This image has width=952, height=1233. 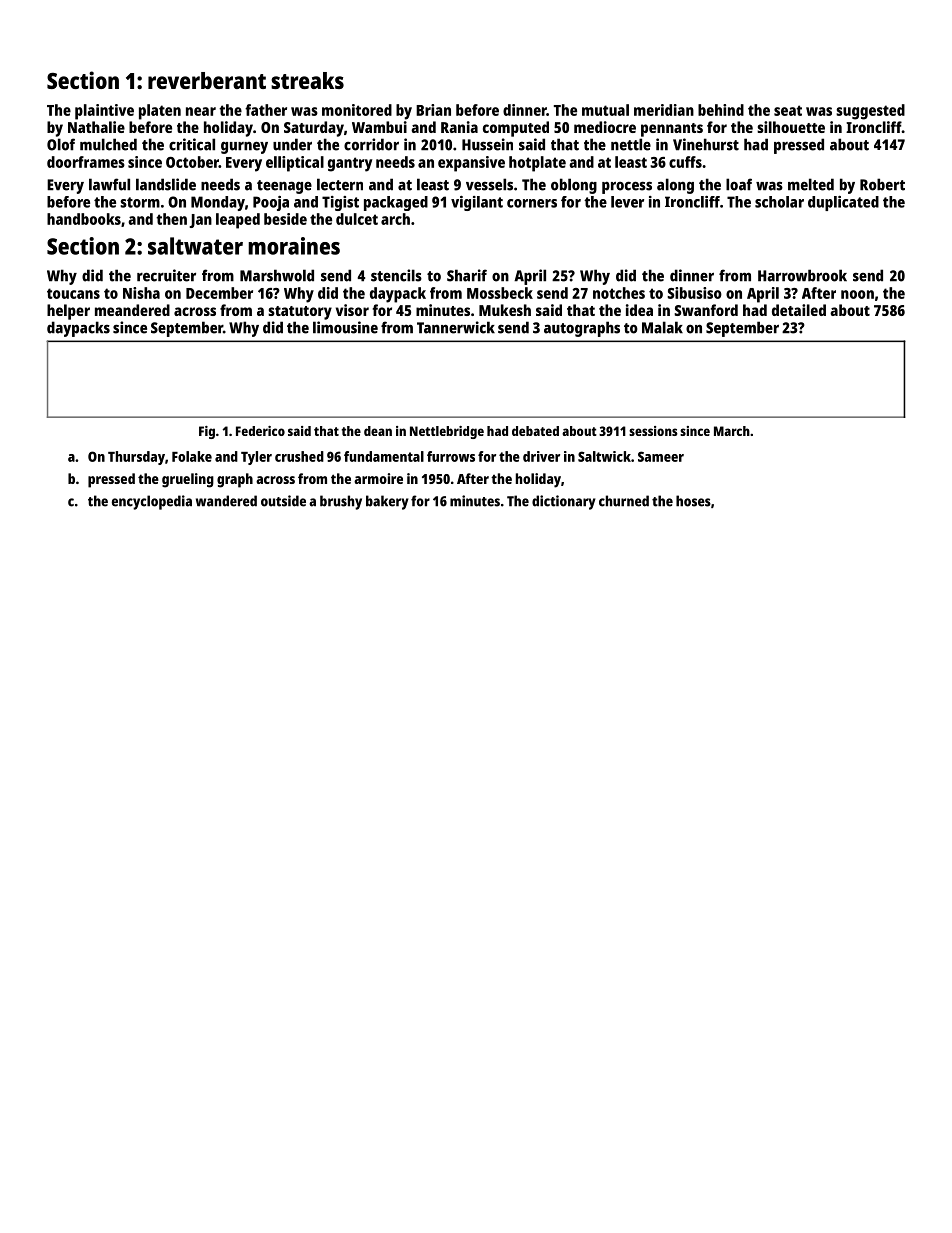 I want to click on outside, so click(x=283, y=501).
